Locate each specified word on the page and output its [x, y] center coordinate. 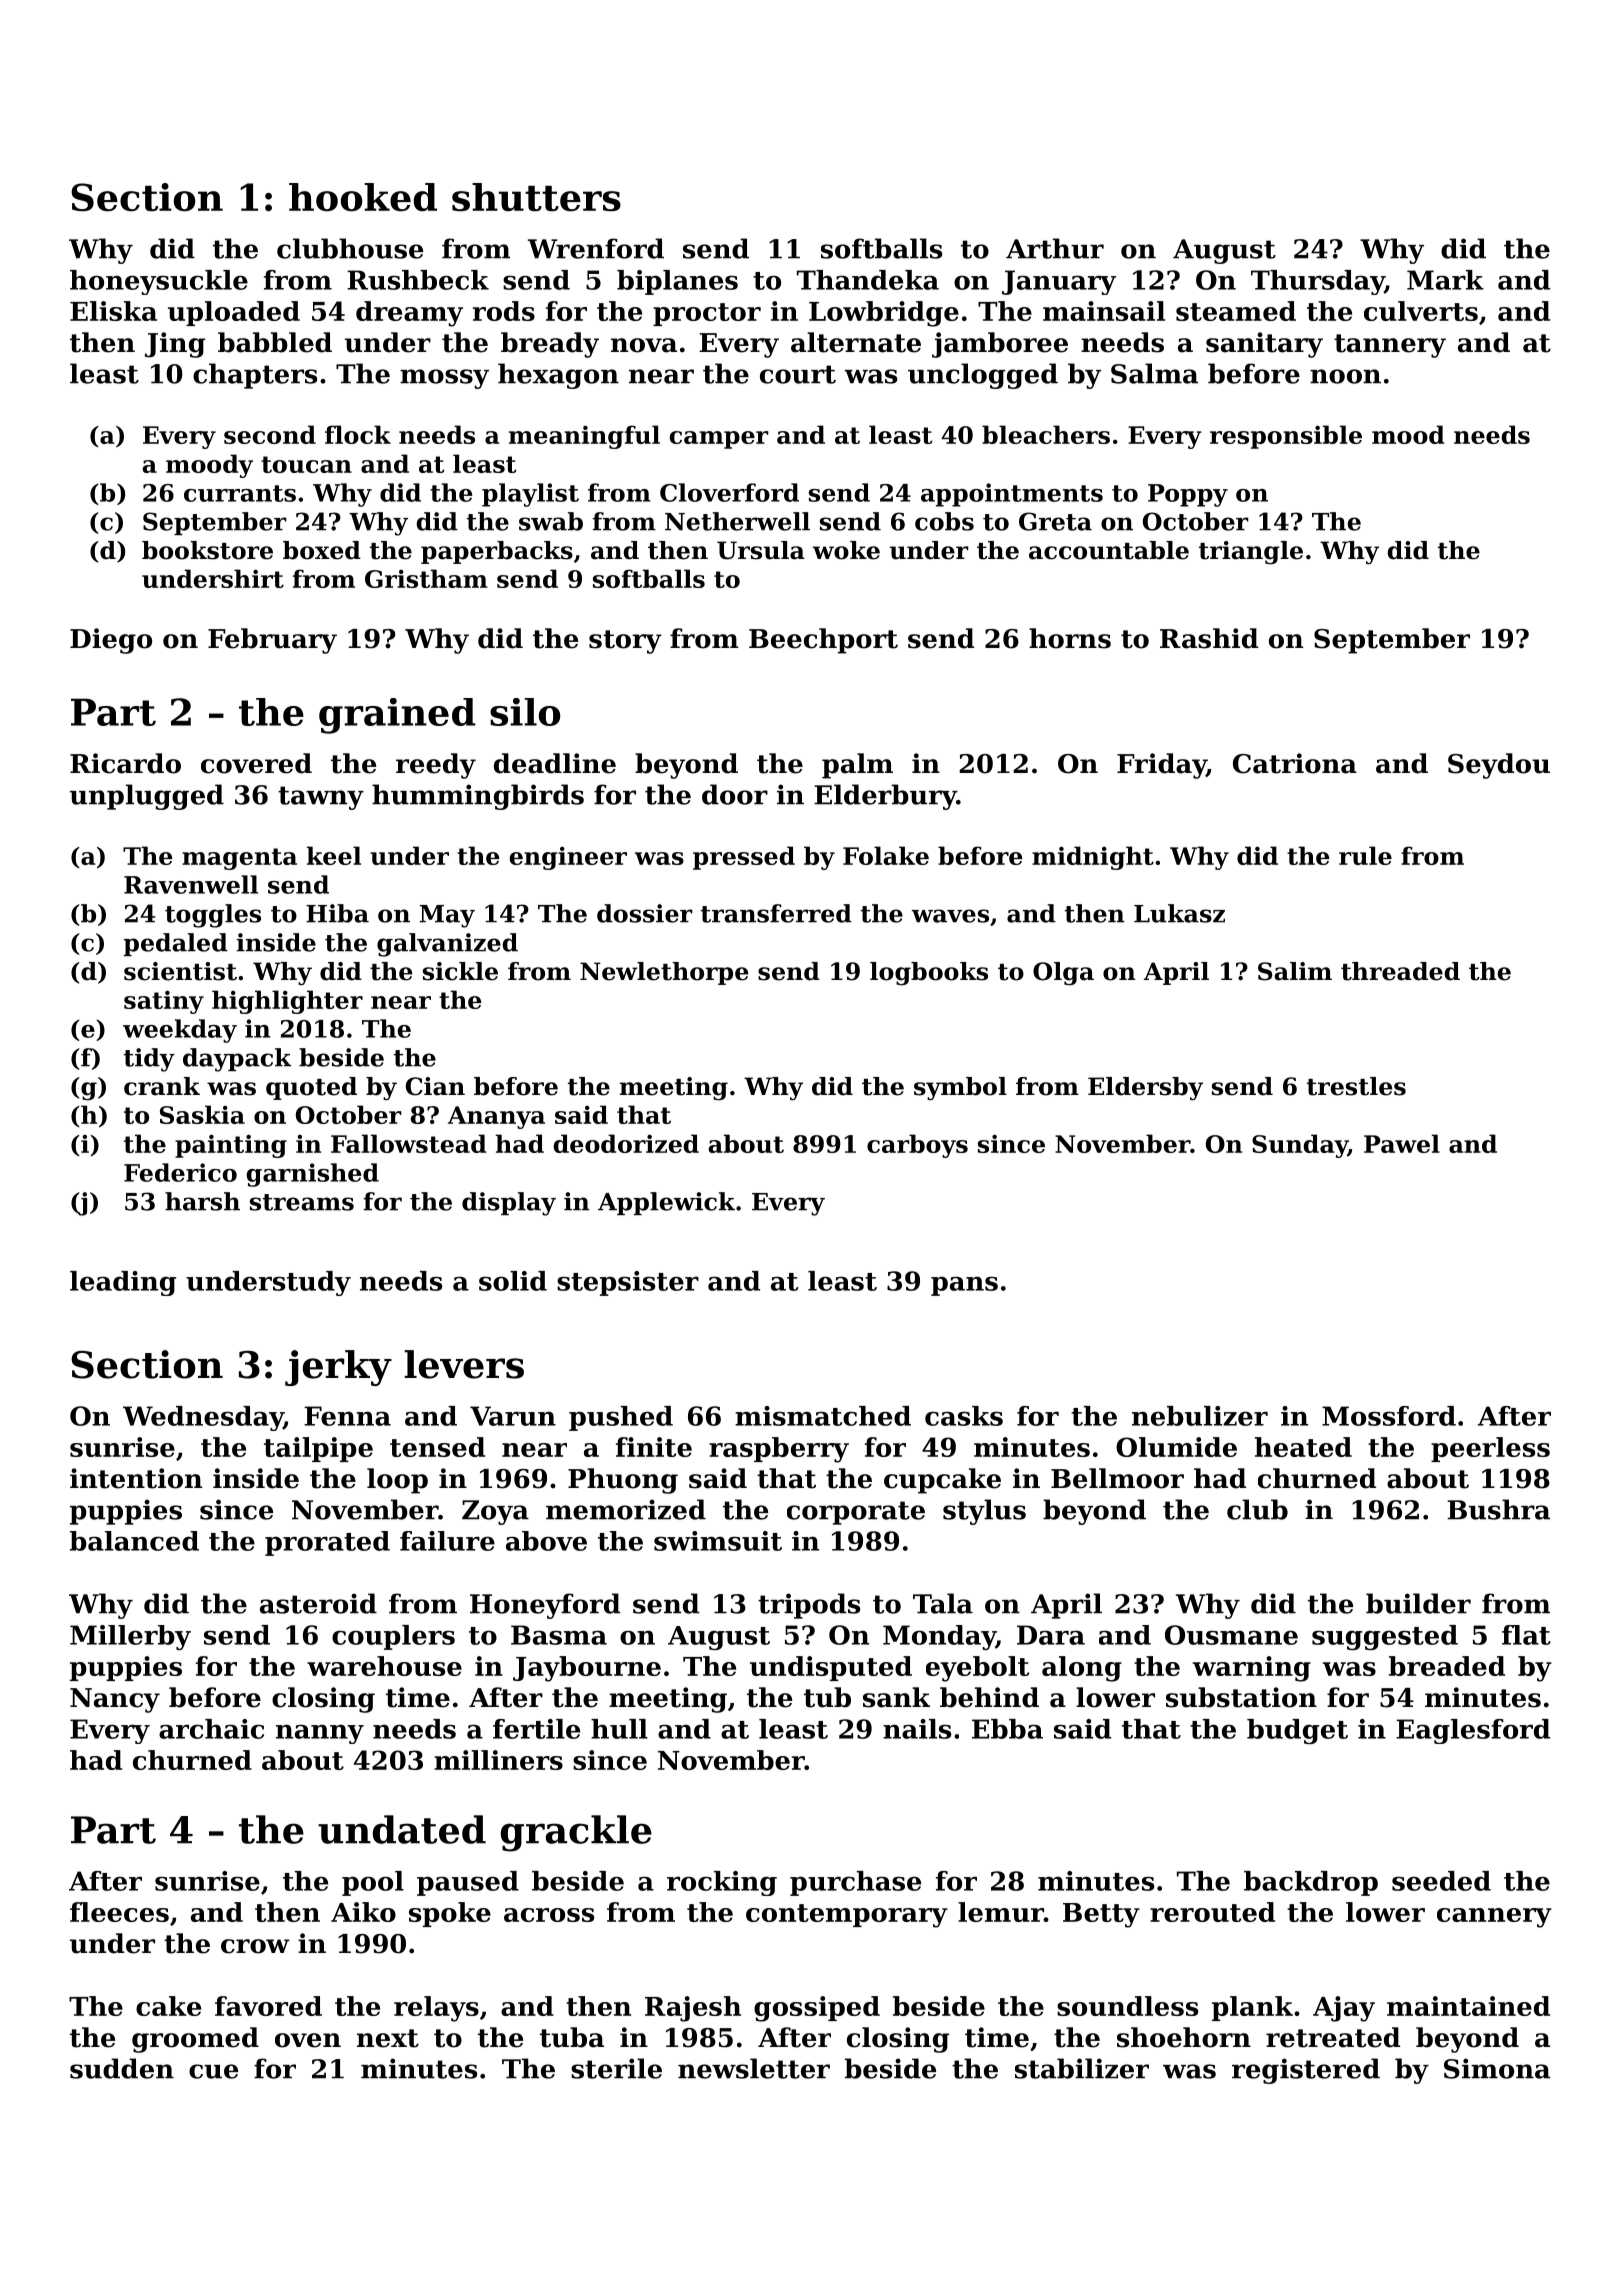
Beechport [823, 641]
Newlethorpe [664, 973]
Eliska [113, 311]
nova [644, 345]
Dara [1051, 1635]
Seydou [1499, 766]
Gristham [426, 578]
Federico [180, 1172]
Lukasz [1179, 913]
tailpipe [318, 1449]
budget [1297, 1731]
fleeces [119, 1912]
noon [1345, 376]
